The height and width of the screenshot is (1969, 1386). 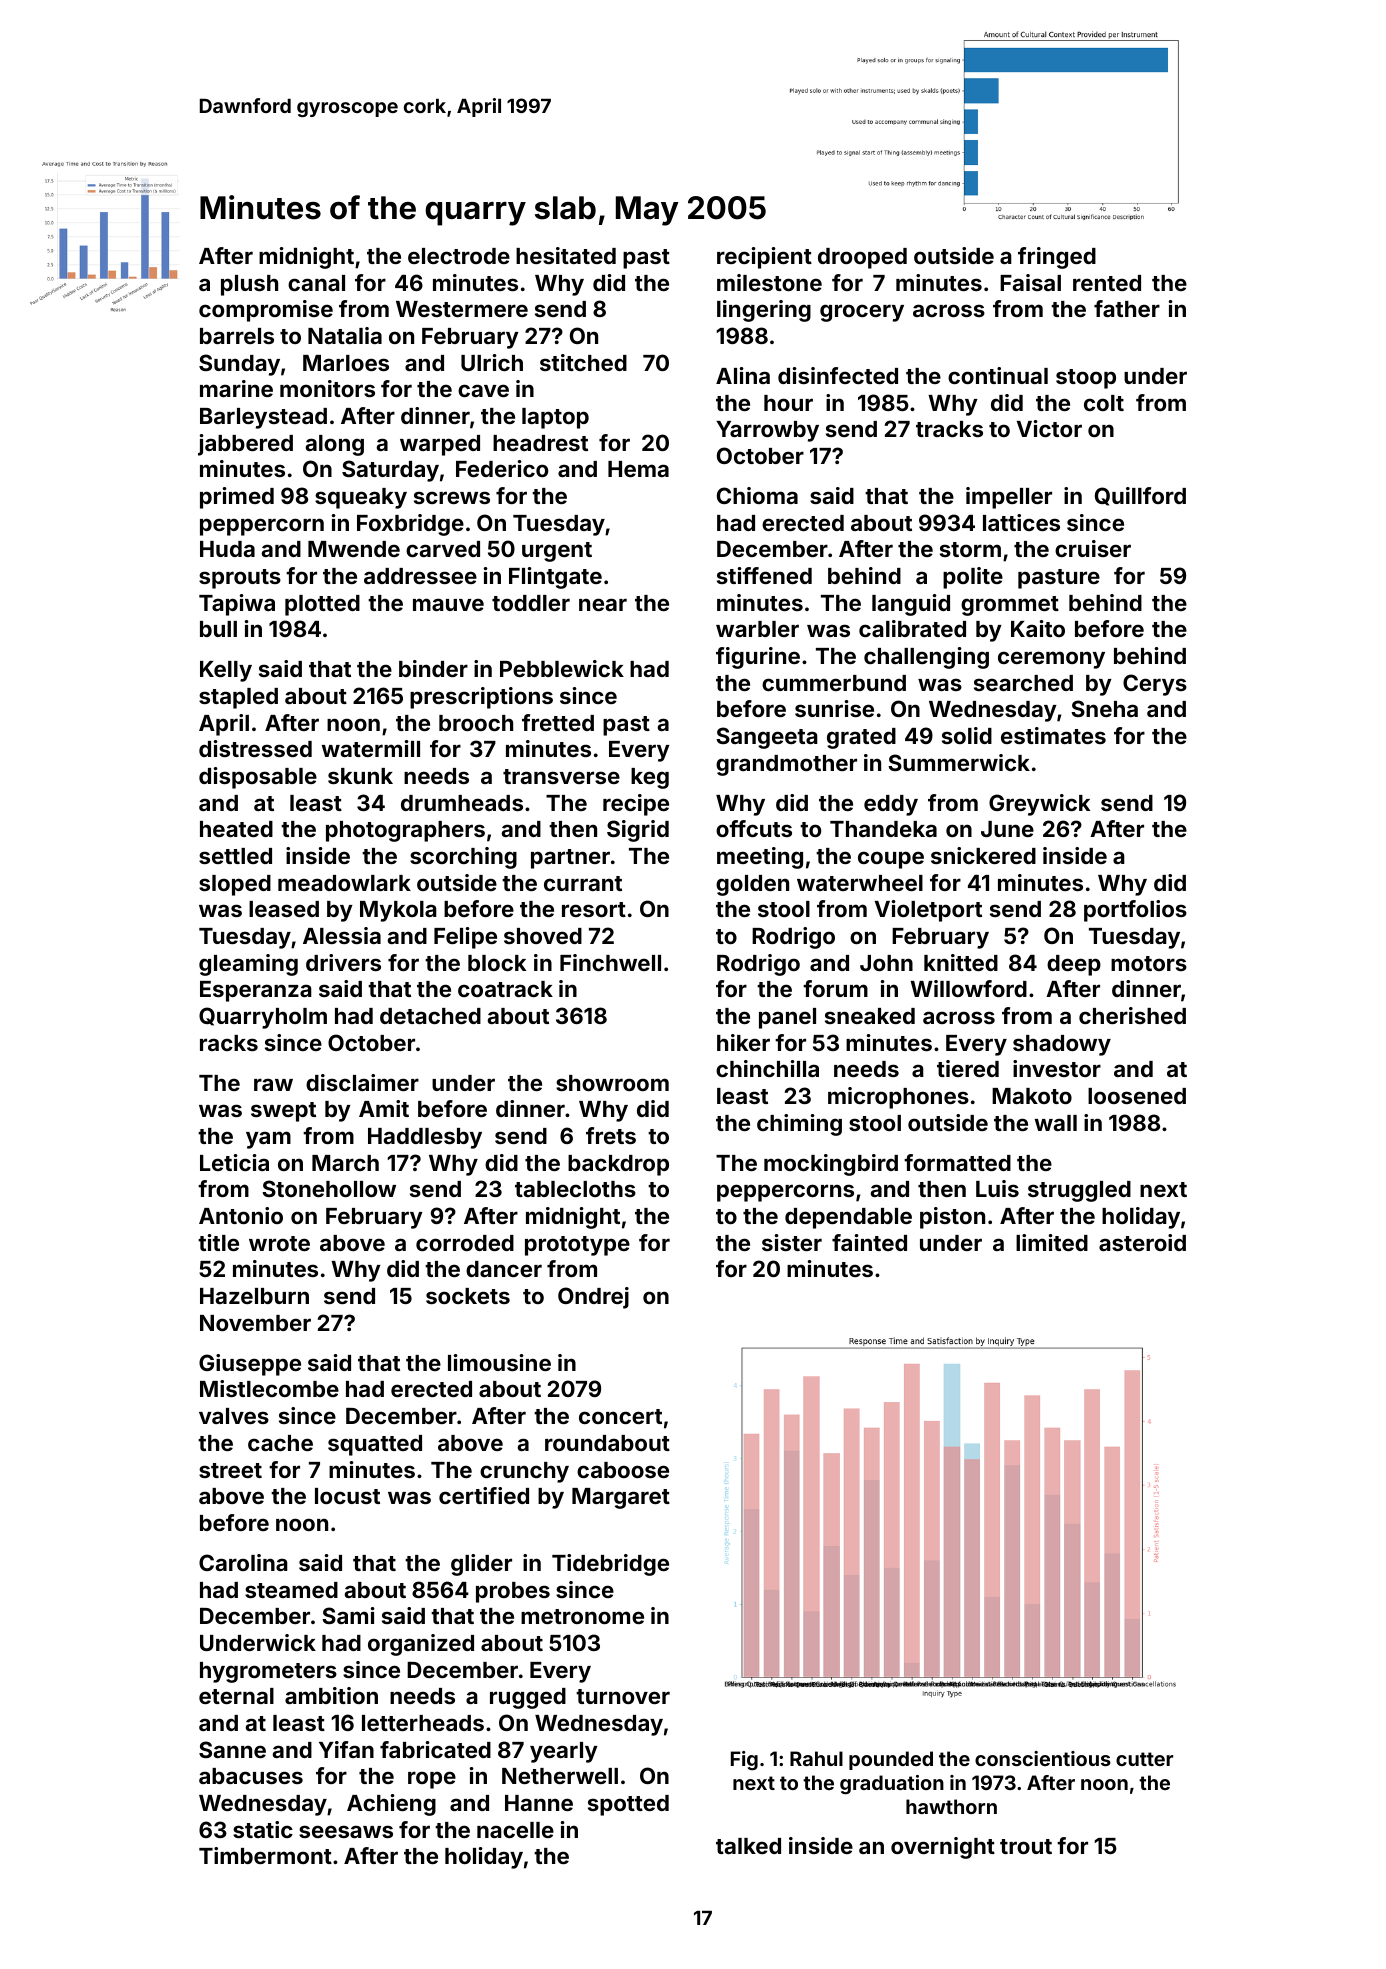 I want to click on fringed, so click(x=1057, y=258).
